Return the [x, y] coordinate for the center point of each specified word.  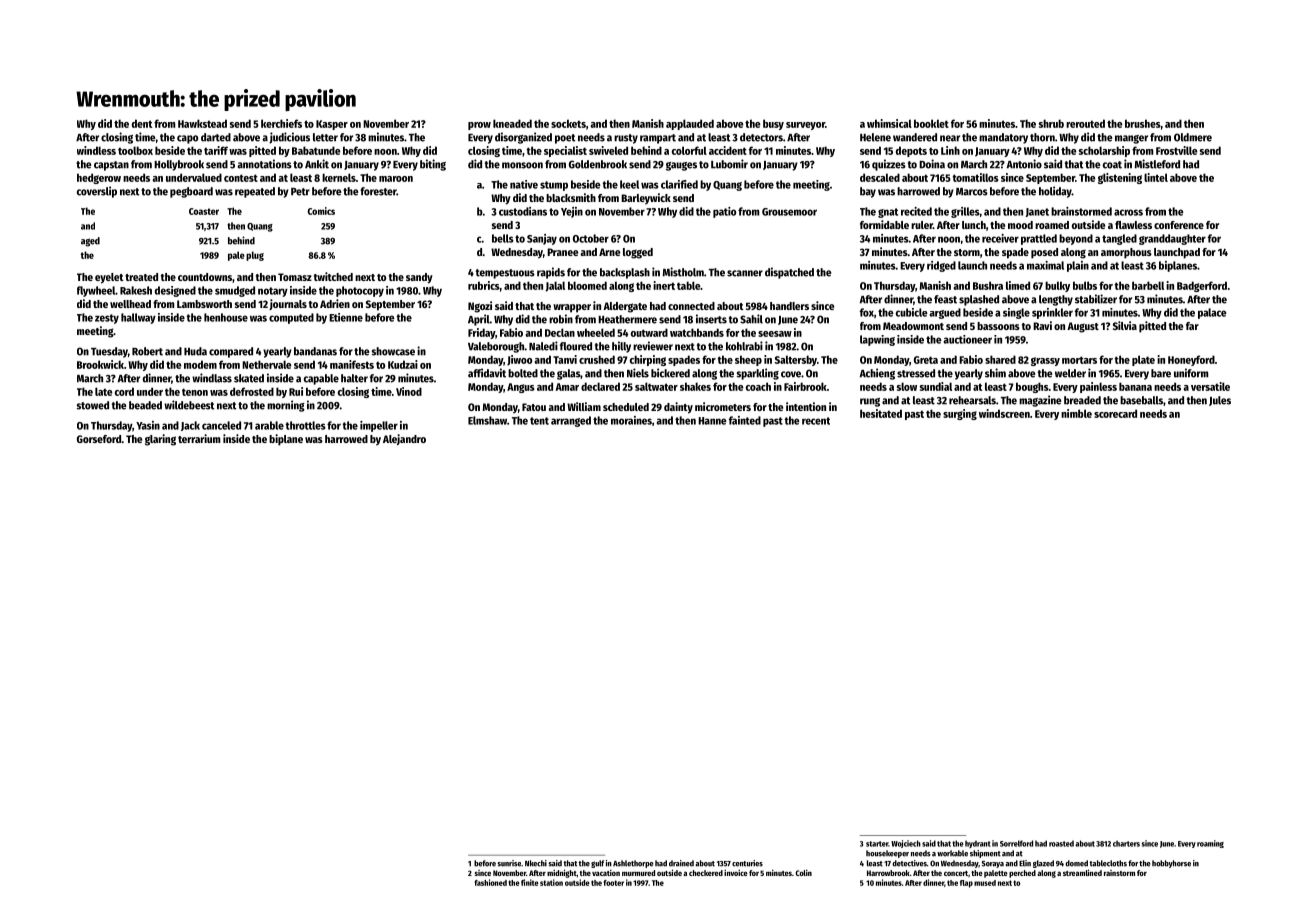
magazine [1040, 401]
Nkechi [536, 863]
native [524, 184]
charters [1126, 843]
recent [816, 421]
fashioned [491, 882]
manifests [352, 364]
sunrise [509, 863]
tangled [1119, 239]
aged [90, 242]
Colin [803, 873]
